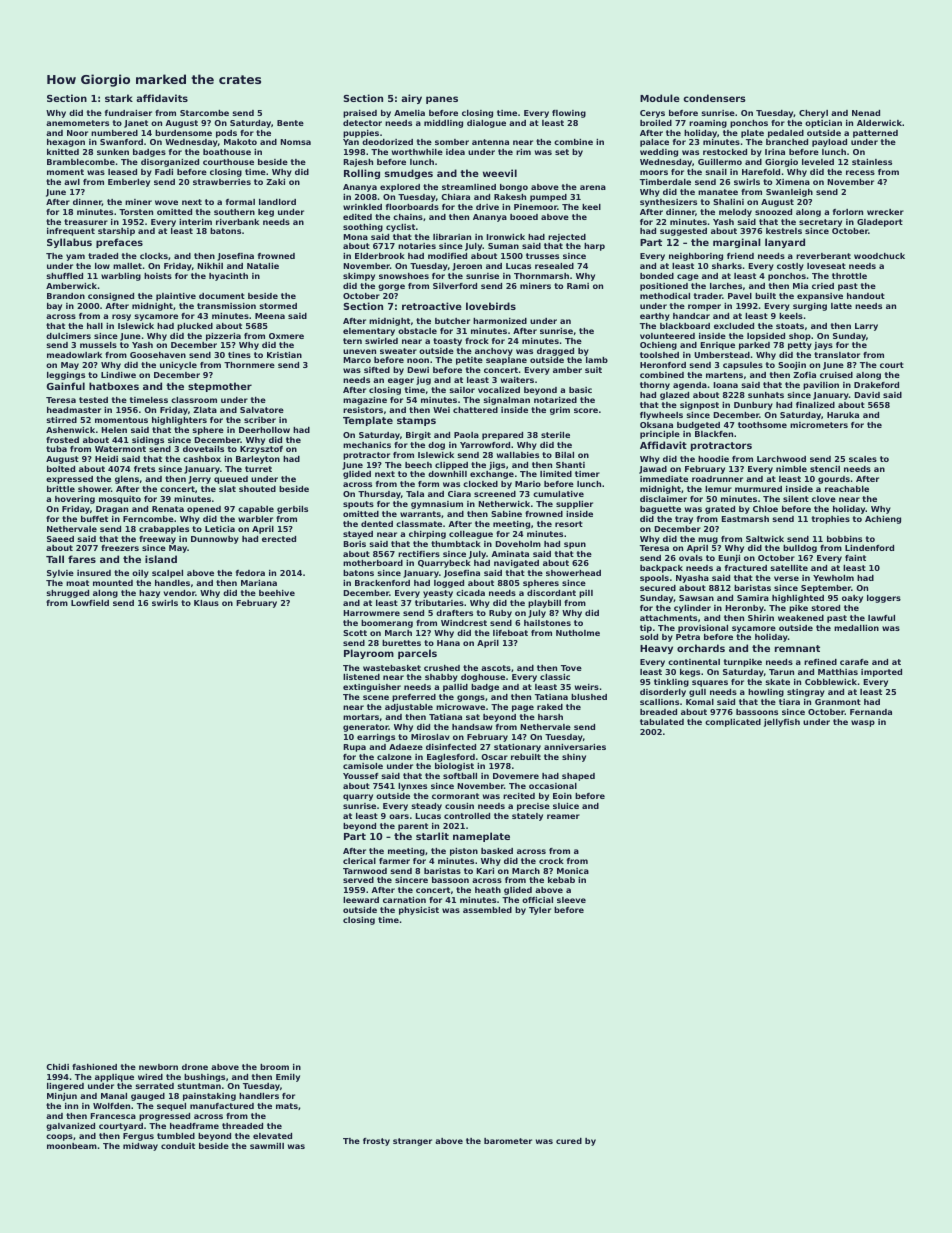 This document has height=1233, width=952. I want to click on Goosehaven, so click(158, 355).
